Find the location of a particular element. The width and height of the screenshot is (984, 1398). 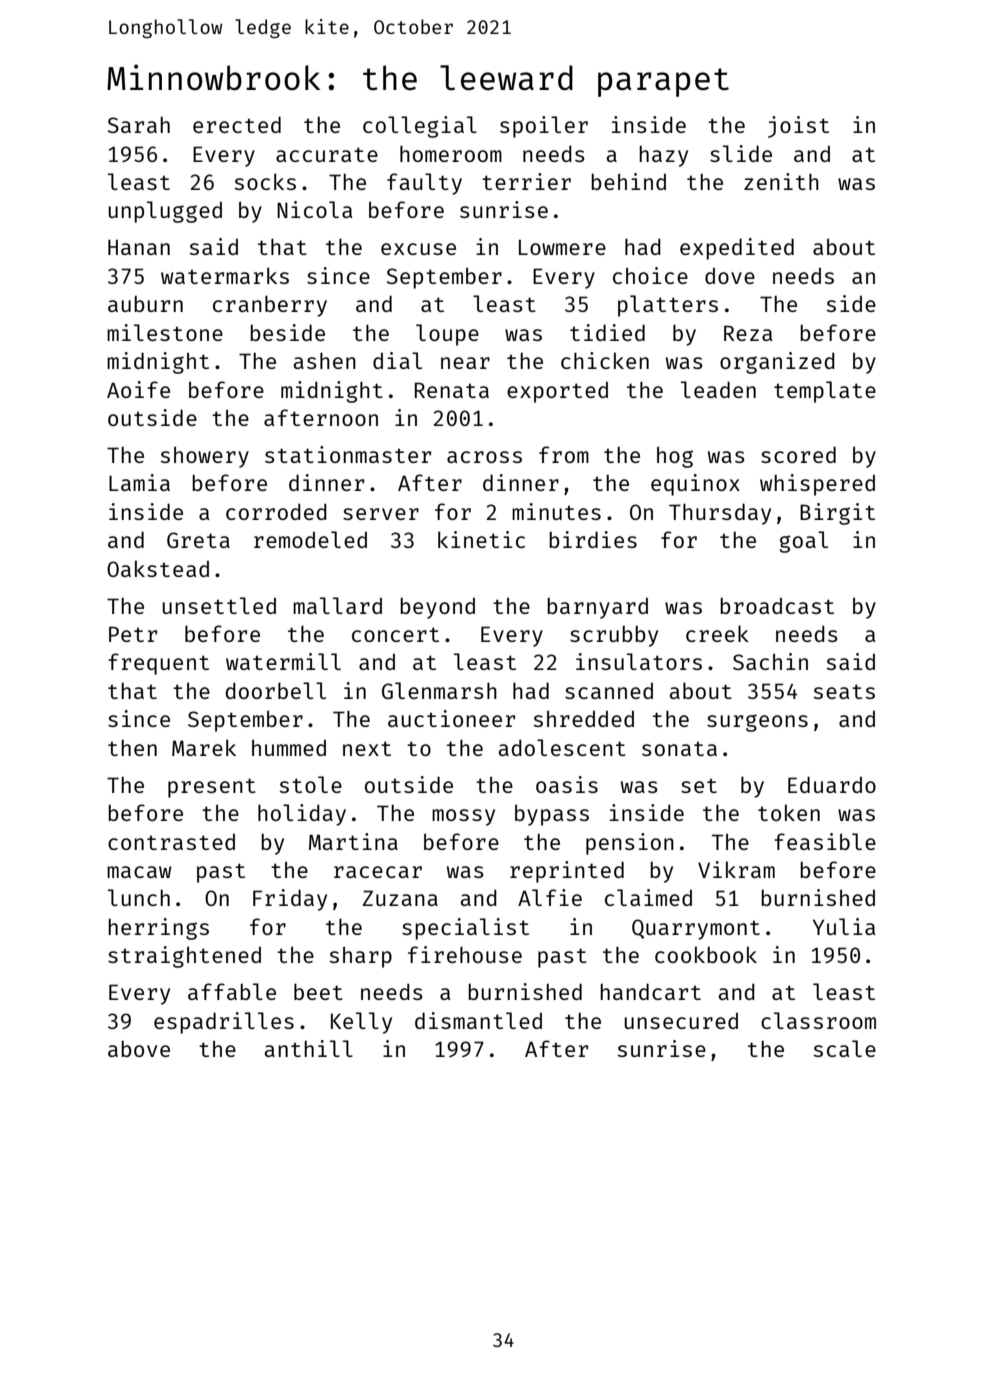

cranberry is located at coordinates (270, 306).
